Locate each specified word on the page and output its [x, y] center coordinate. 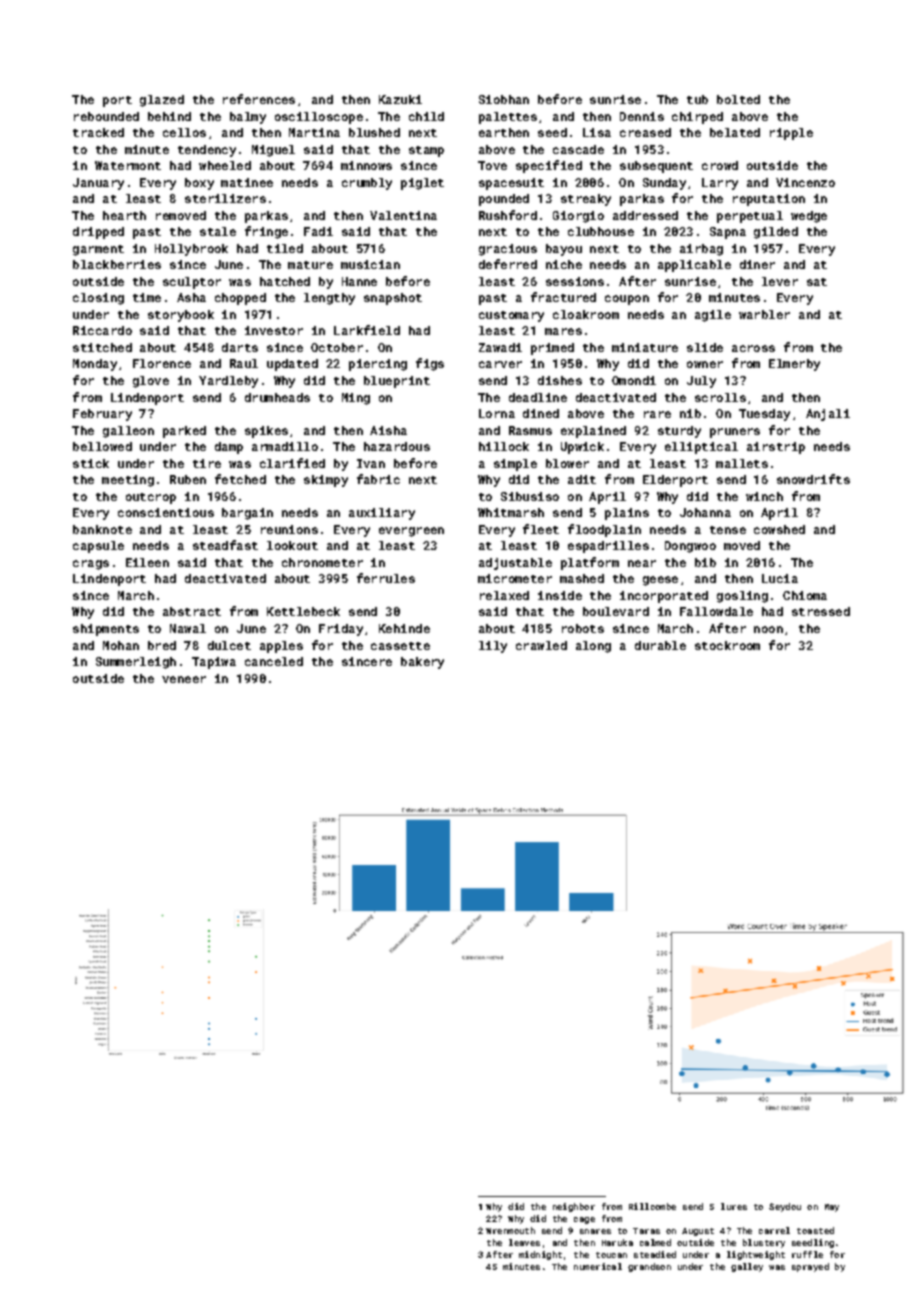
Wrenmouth [510, 1230]
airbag [701, 250]
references [259, 99]
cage [584, 1220]
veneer [184, 679]
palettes [508, 118]
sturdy [679, 432]
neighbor [574, 1207]
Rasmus [530, 430]
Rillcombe [652, 1206]
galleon [128, 432]
